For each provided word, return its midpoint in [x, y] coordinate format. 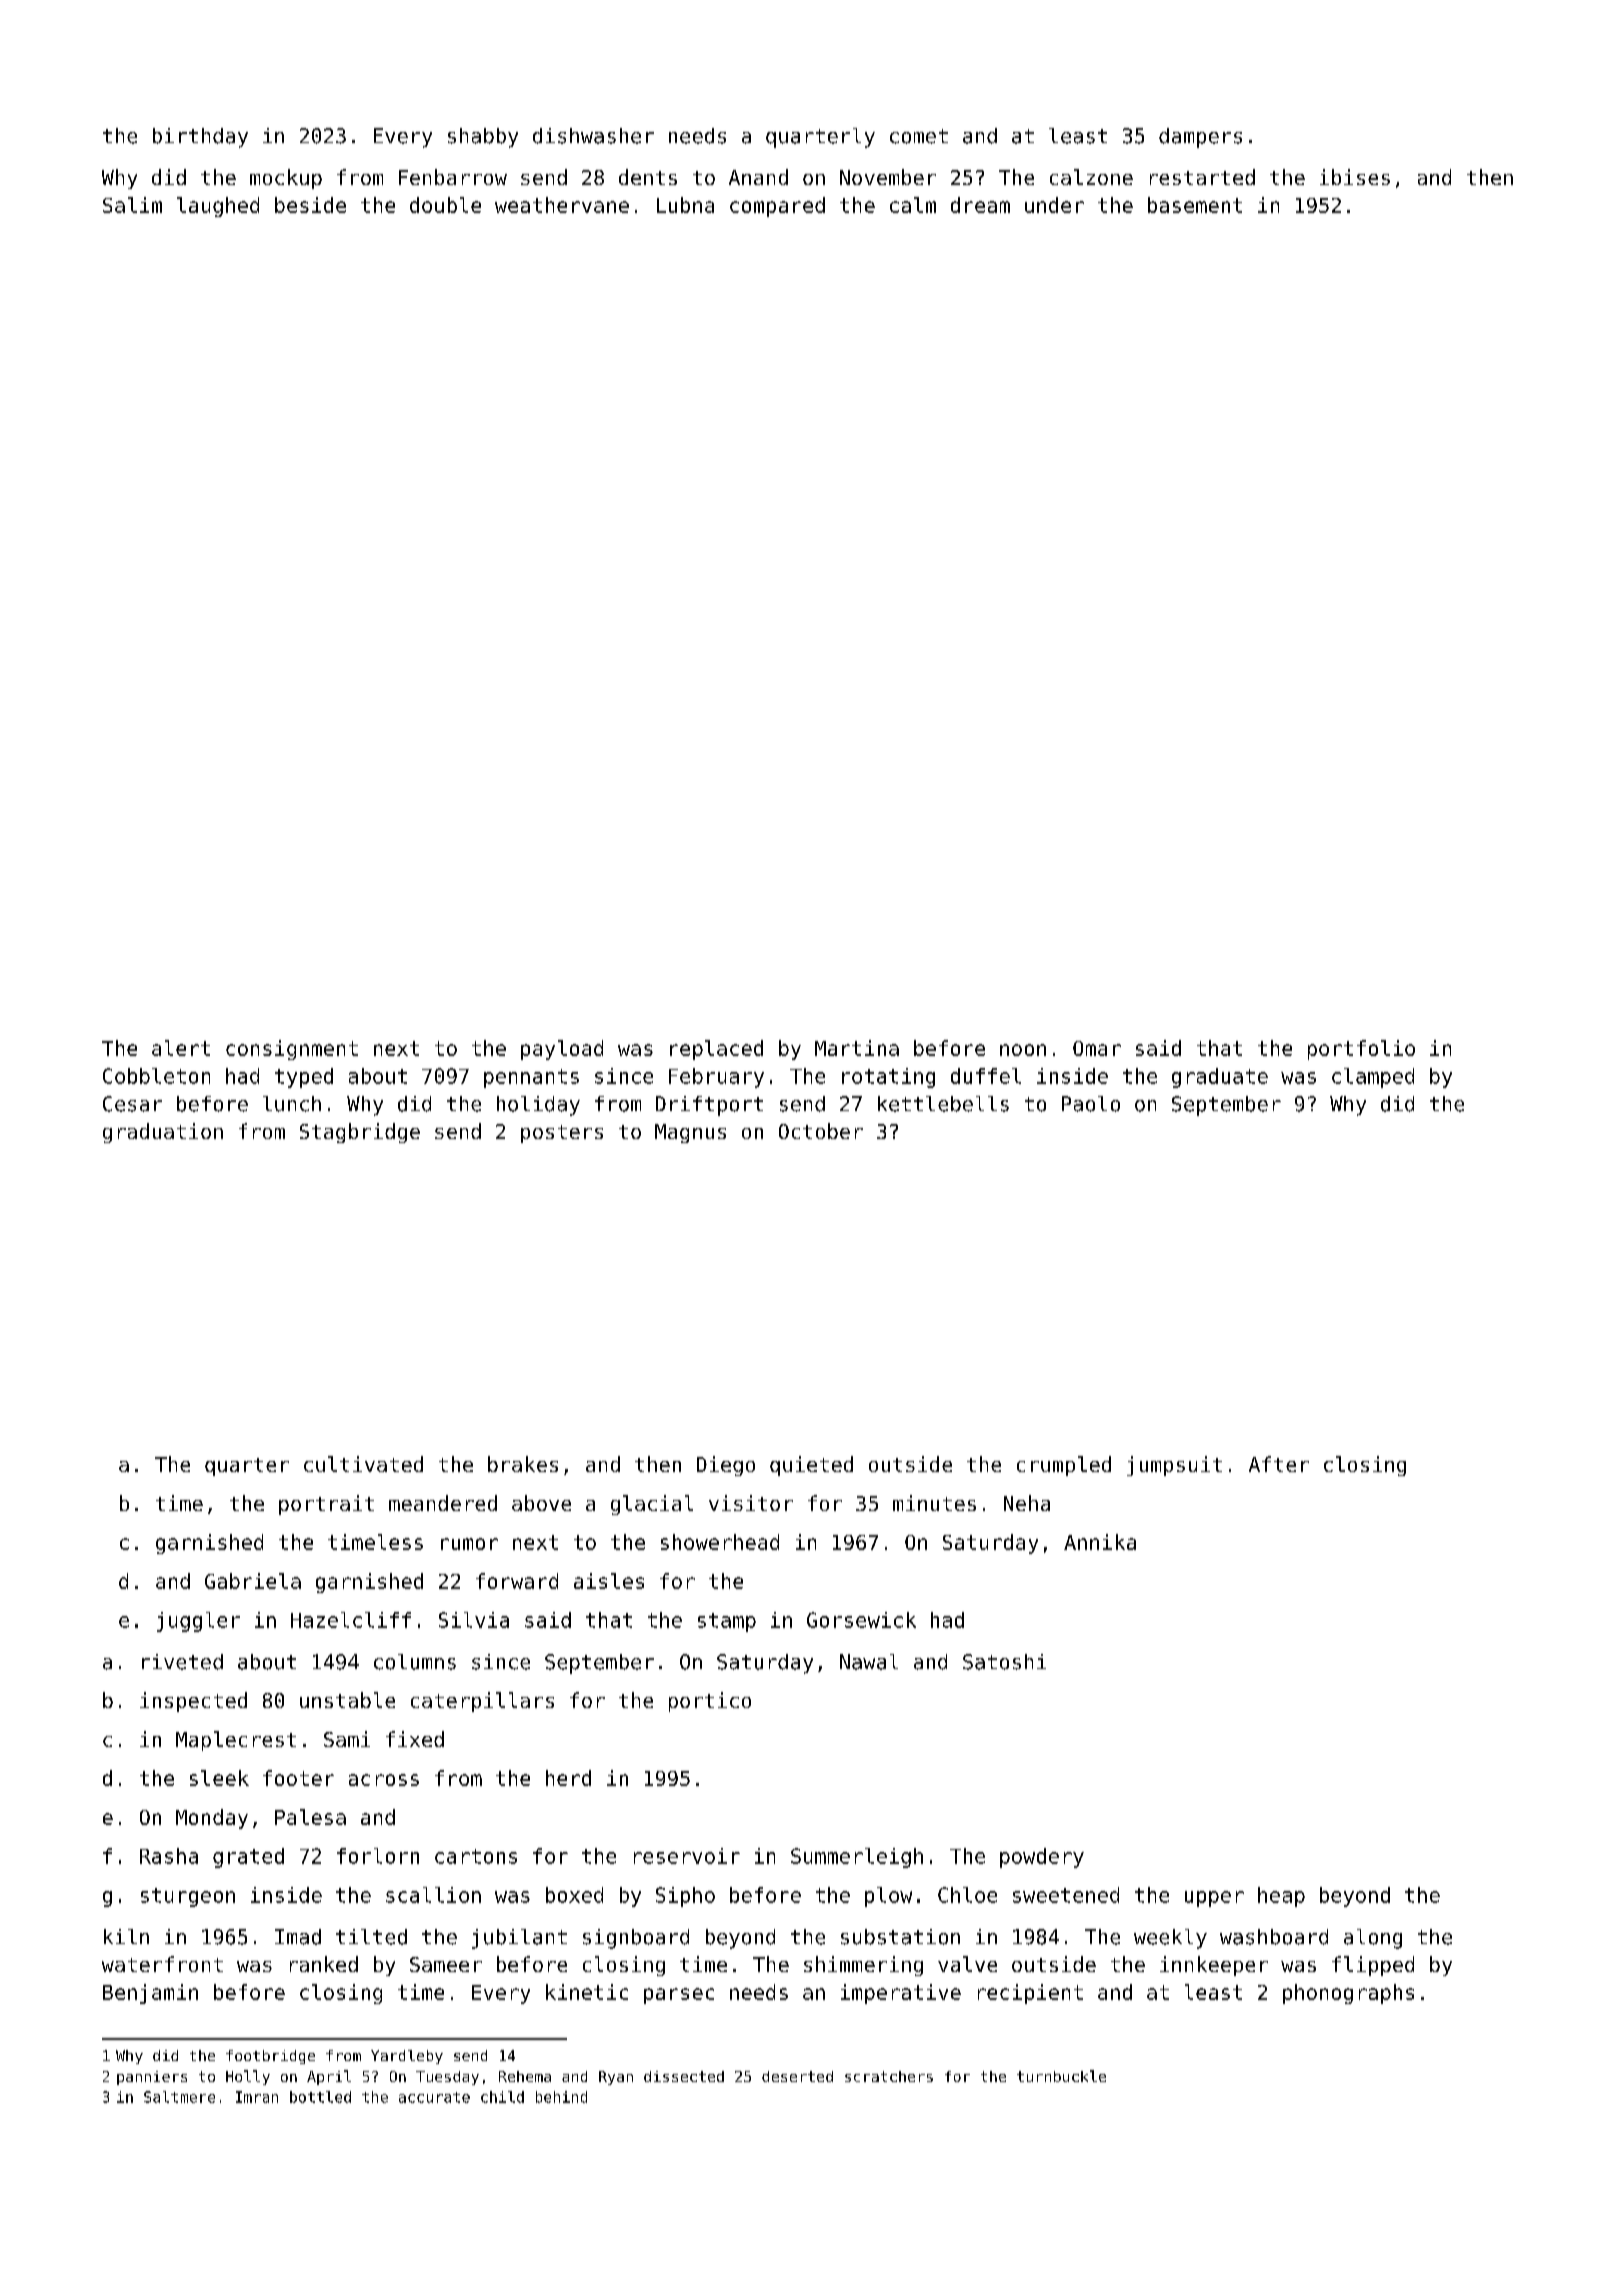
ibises [1355, 177]
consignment [292, 1050]
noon [1023, 1050]
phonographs [1348, 1994]
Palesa [310, 1817]
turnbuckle [1061, 2076]
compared [777, 207]
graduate [1220, 1078]
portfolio [1361, 1050]
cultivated [363, 1464]
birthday [200, 138]
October [821, 1131]
